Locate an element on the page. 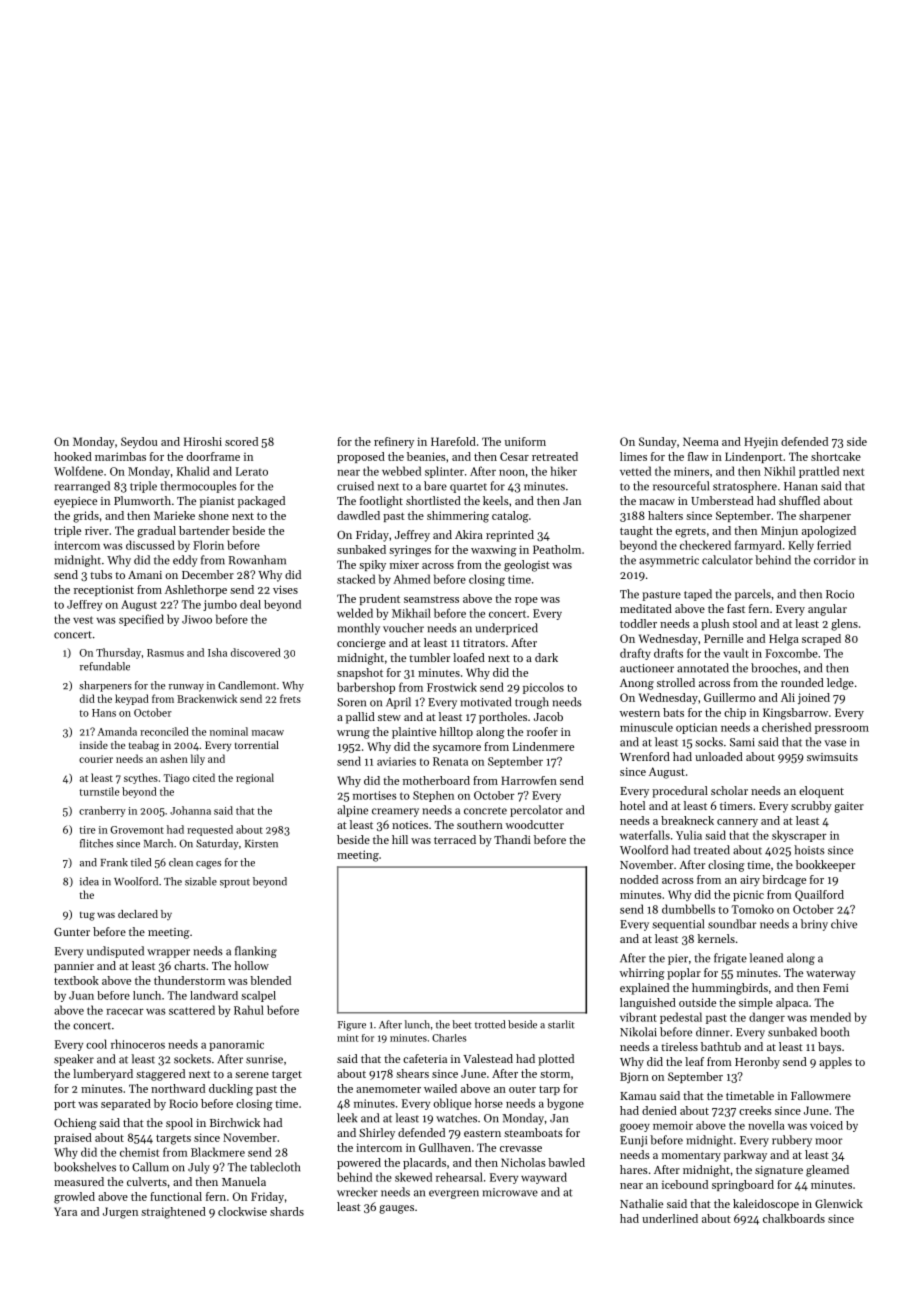  monthly is located at coordinates (358, 629).
